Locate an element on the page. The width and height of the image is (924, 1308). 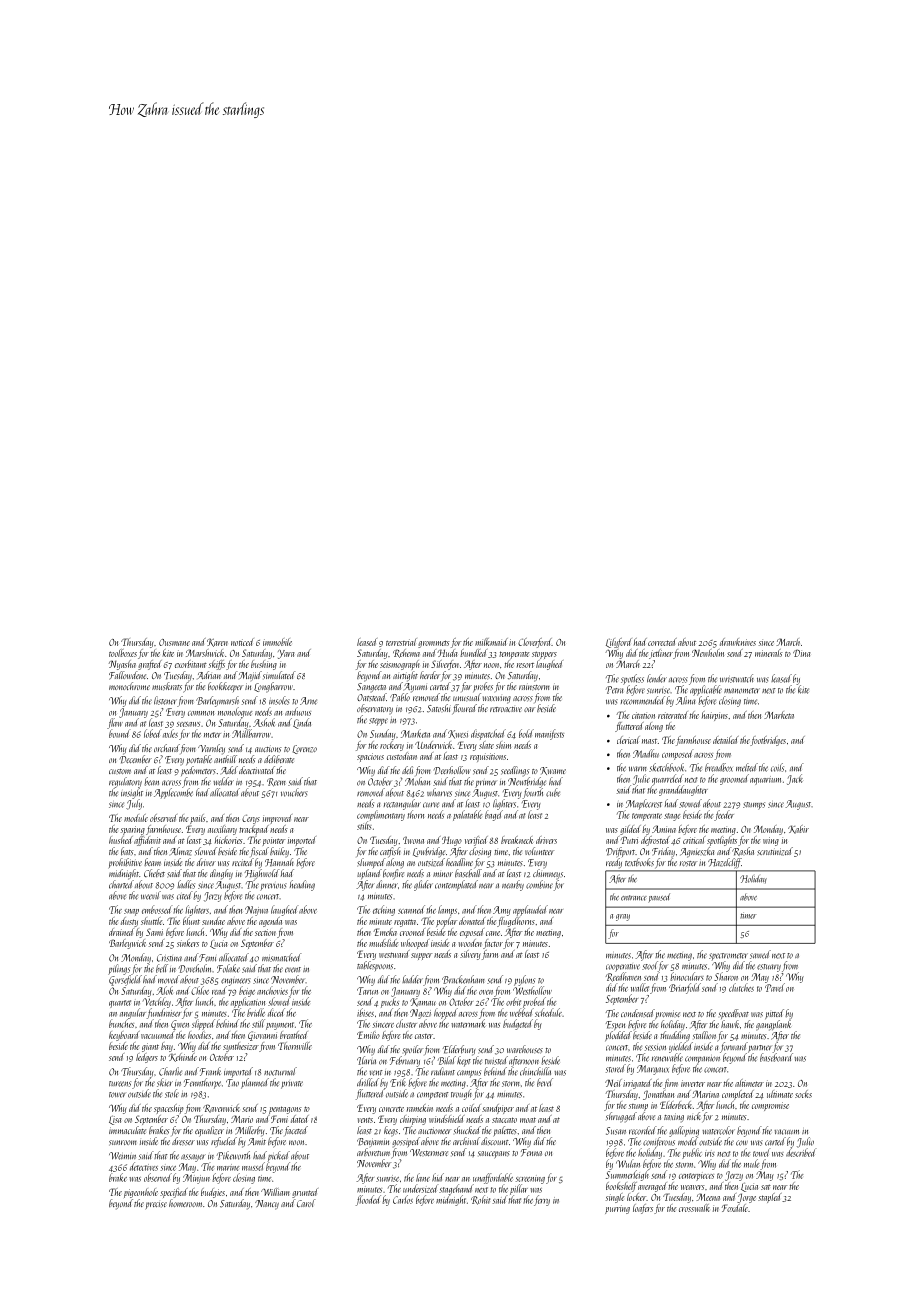
Mario is located at coordinates (242, 1119).
